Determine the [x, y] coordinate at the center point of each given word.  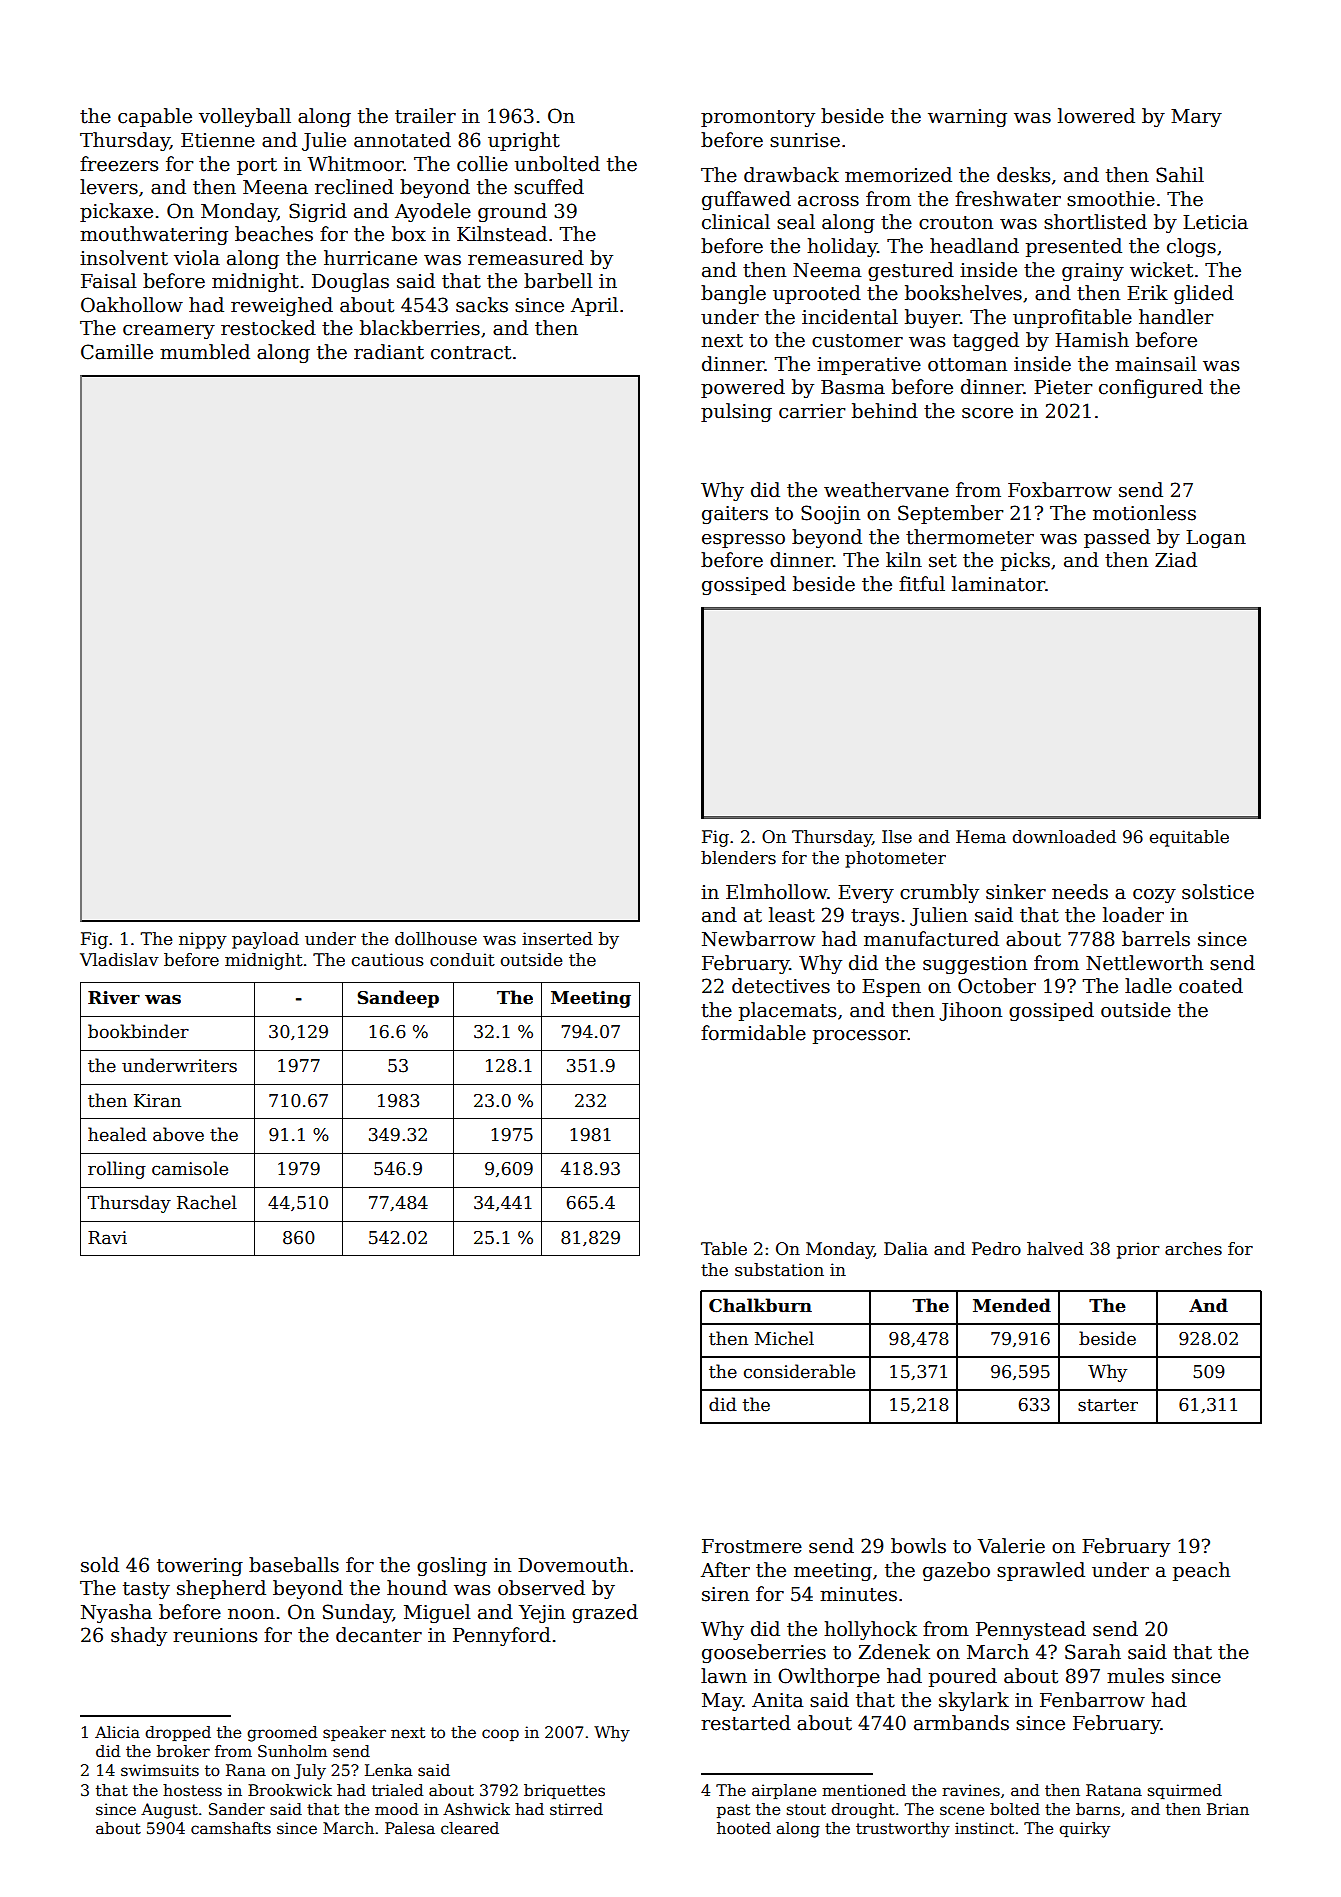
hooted [744, 1828]
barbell [558, 281]
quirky [1084, 1830]
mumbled [205, 352]
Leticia [1215, 222]
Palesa [410, 1828]
